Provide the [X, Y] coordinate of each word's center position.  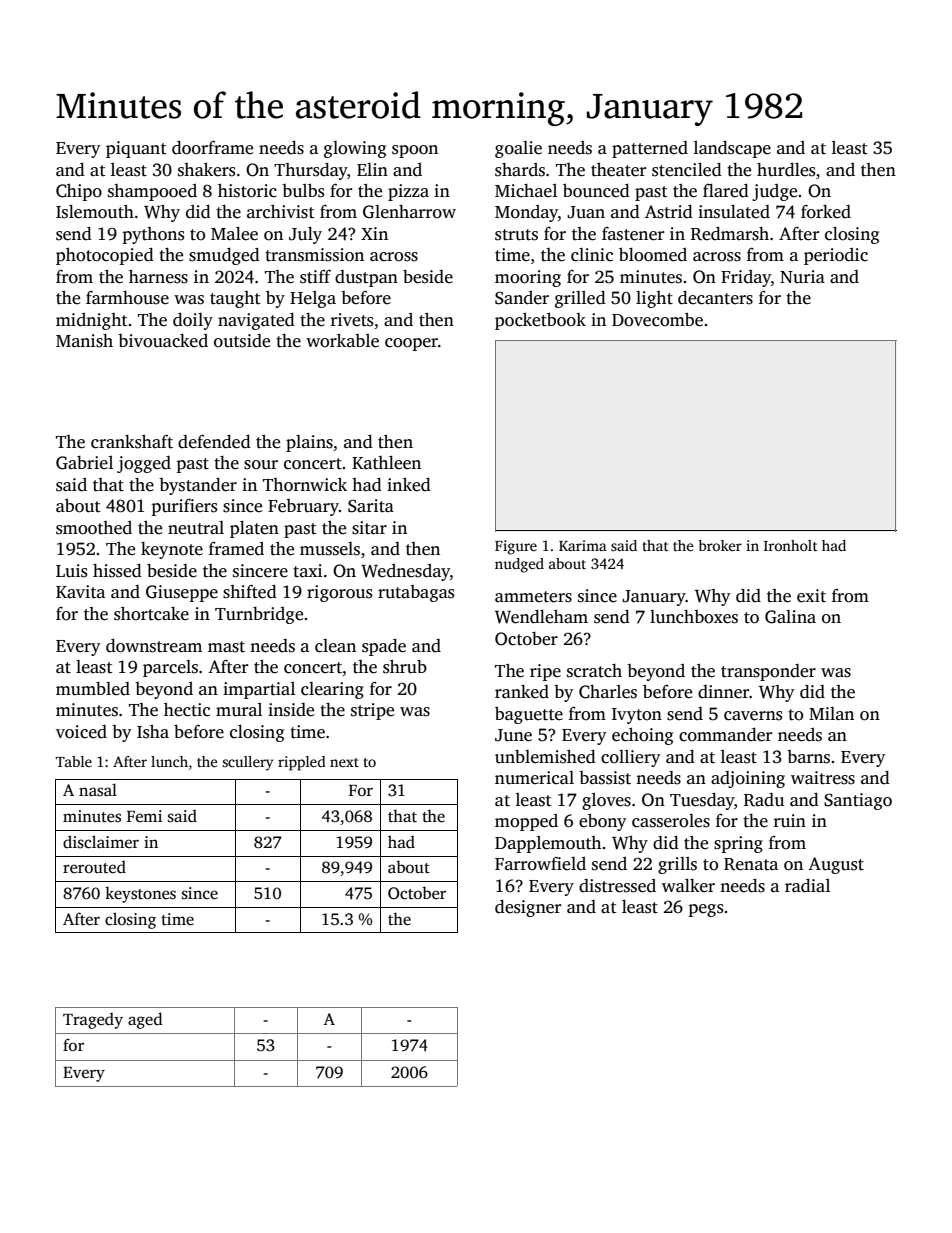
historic [247, 191]
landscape [732, 149]
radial [807, 885]
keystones [140, 894]
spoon [415, 151]
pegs [706, 910]
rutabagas [416, 593]
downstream [154, 645]
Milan [831, 713]
